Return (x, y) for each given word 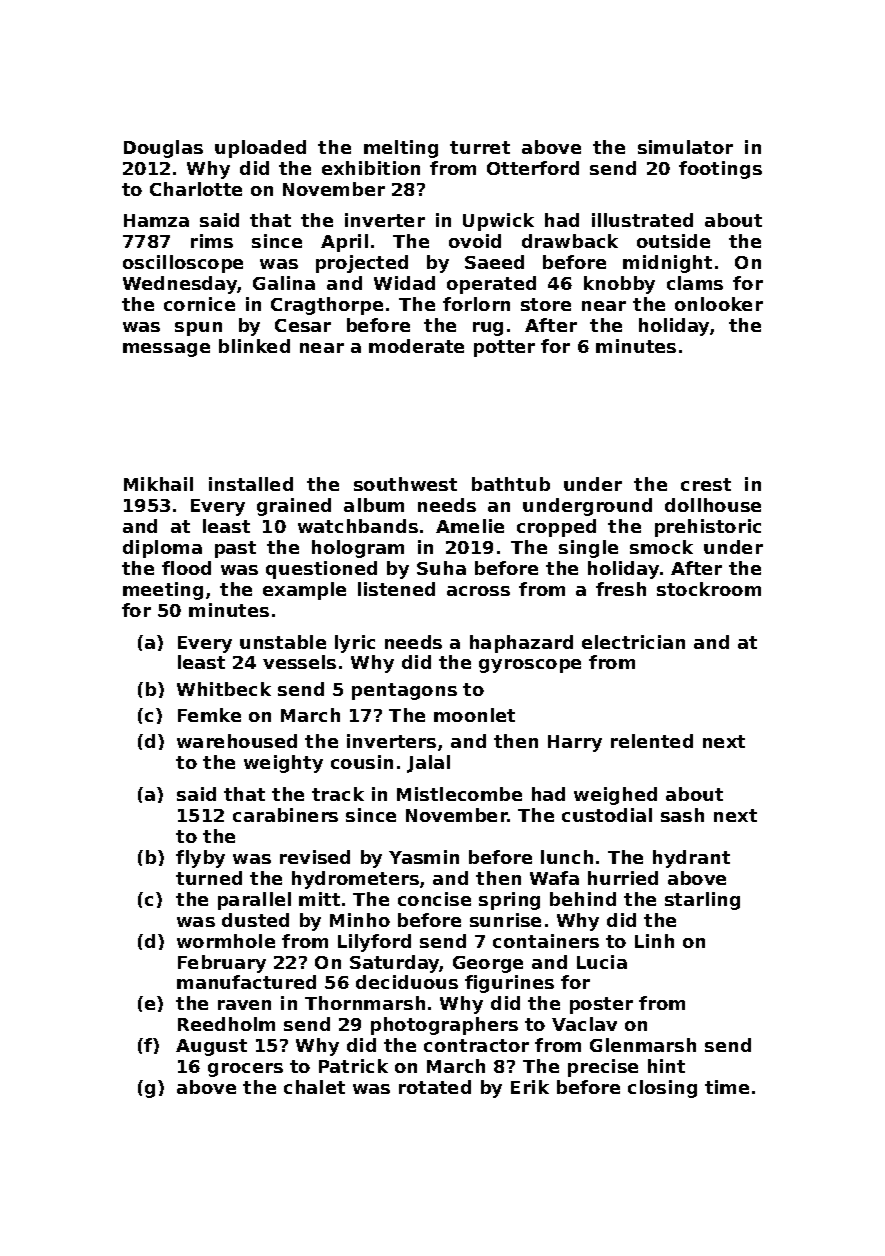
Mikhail (158, 484)
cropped (556, 528)
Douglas (163, 149)
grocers (245, 1070)
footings (720, 170)
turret (480, 147)
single (588, 549)
